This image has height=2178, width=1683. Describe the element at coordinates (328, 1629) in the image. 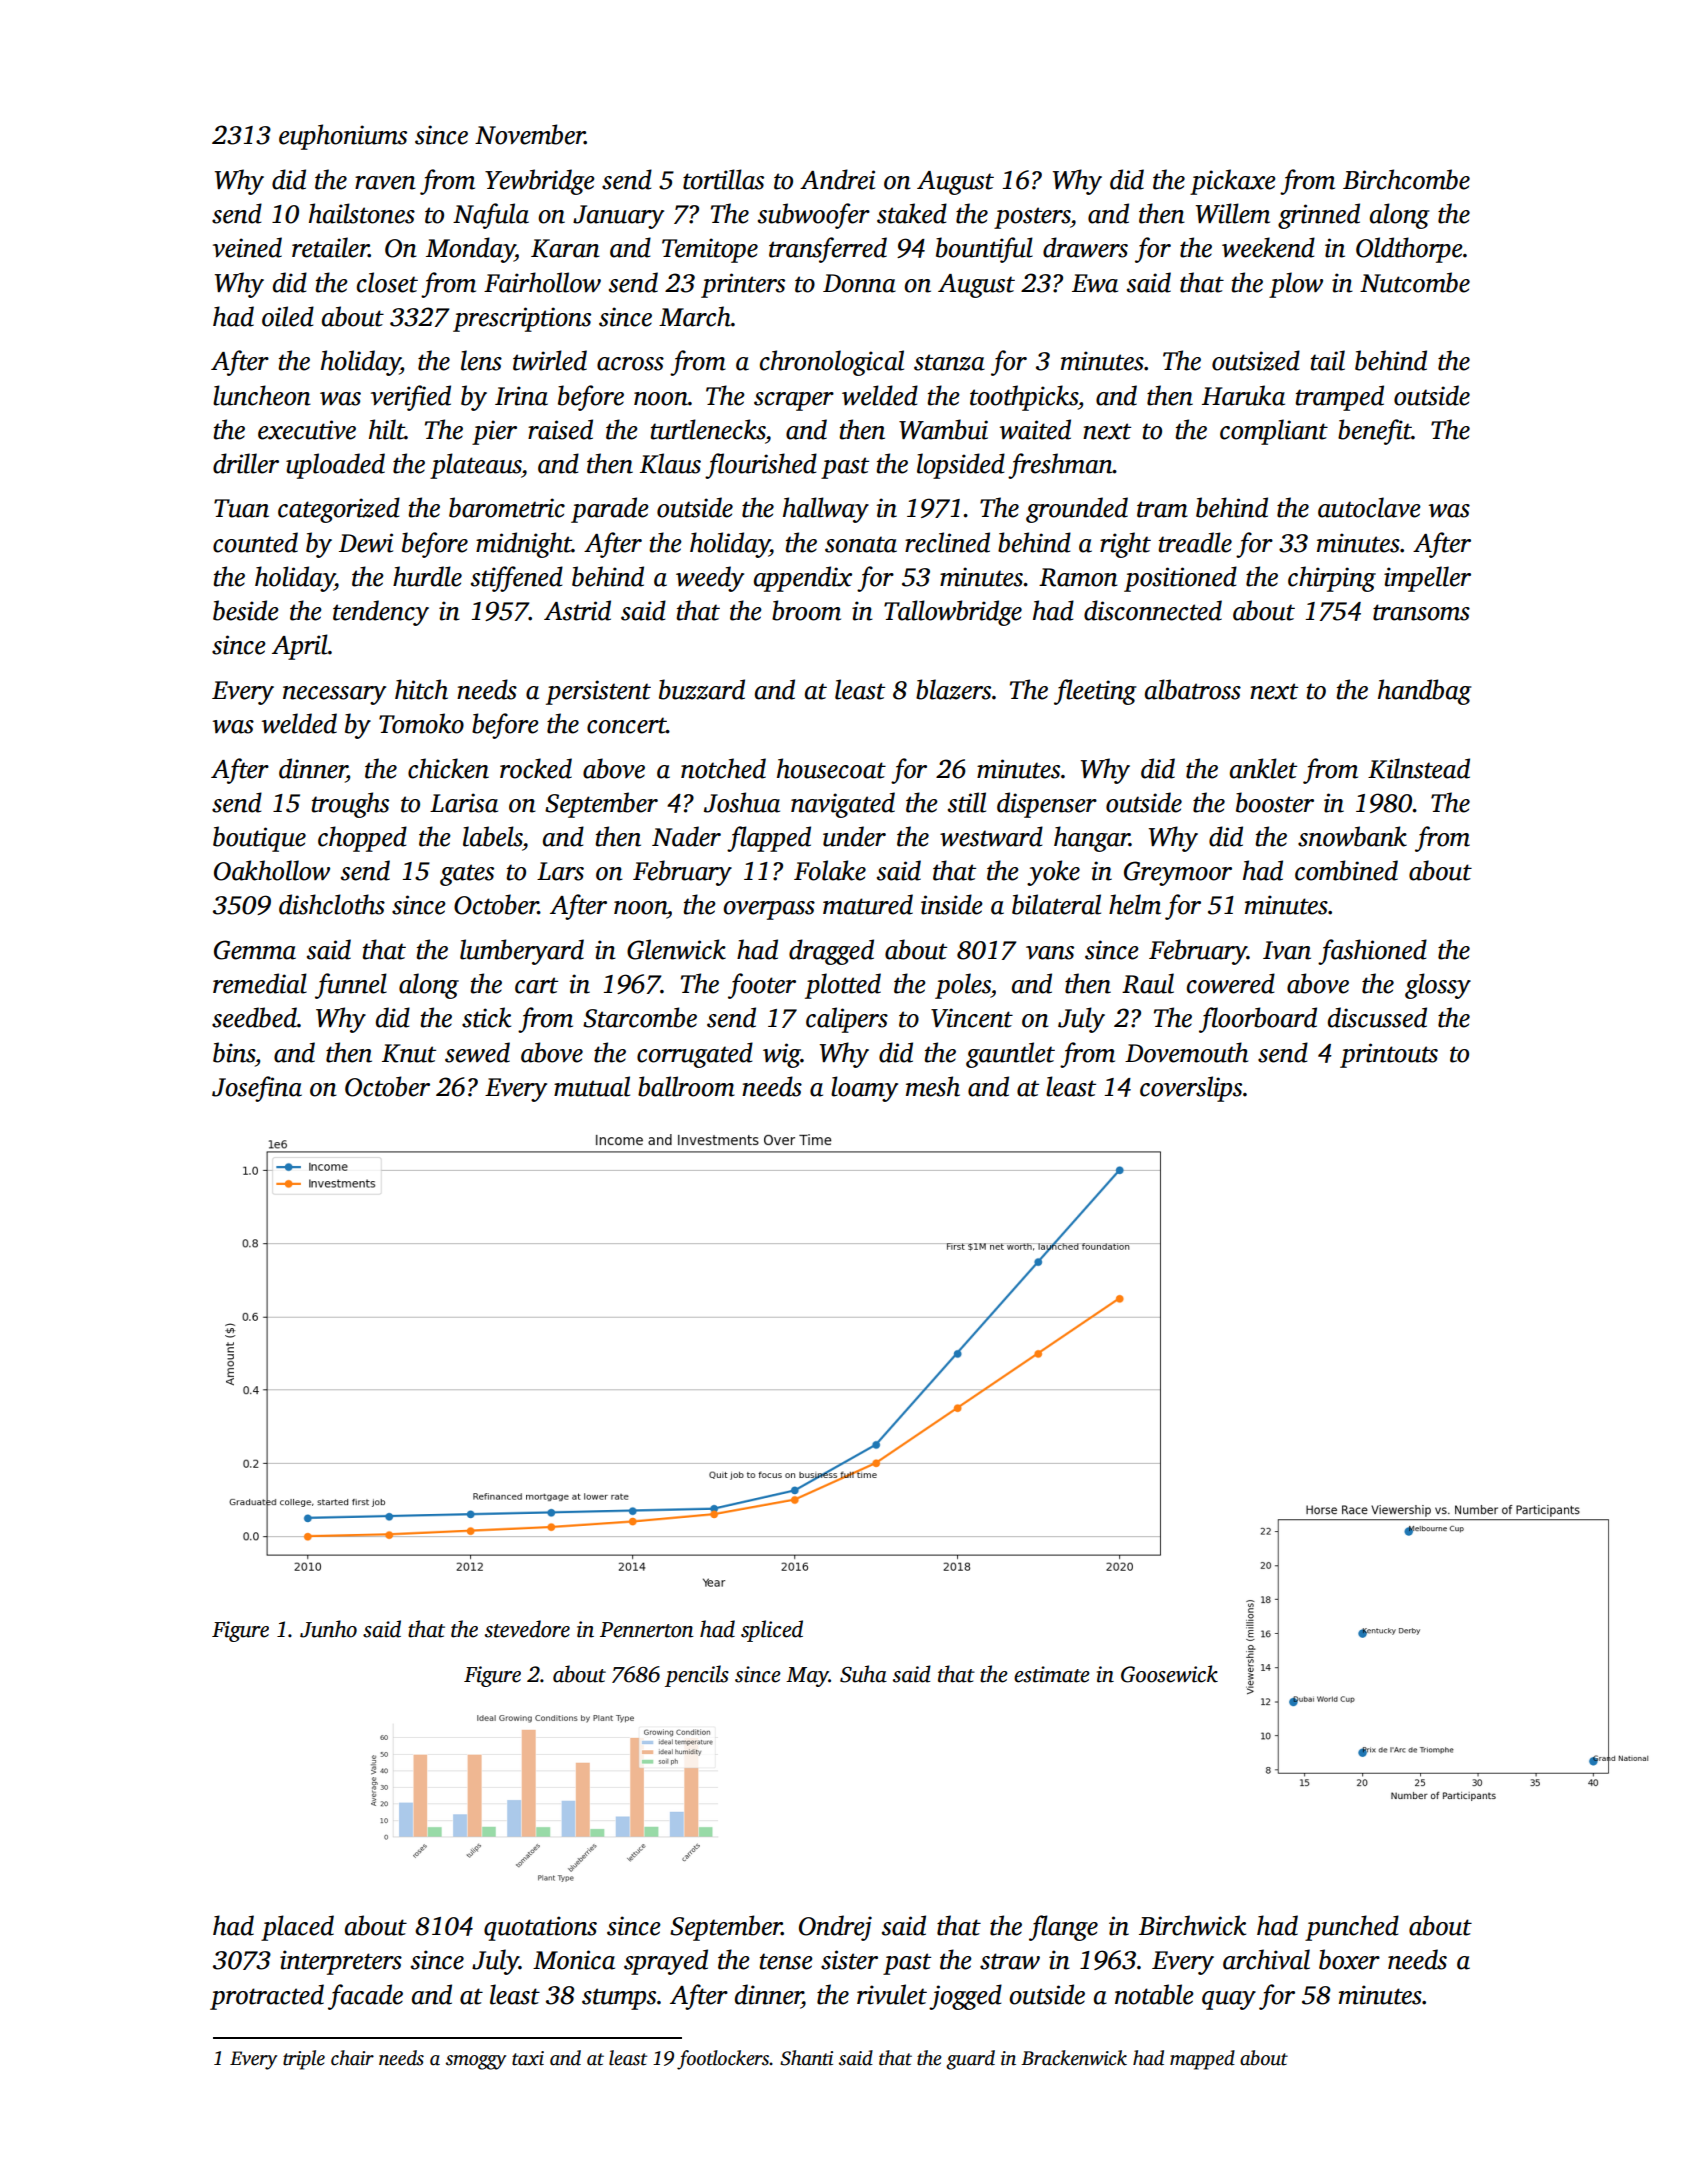

I see `Junho` at that location.
